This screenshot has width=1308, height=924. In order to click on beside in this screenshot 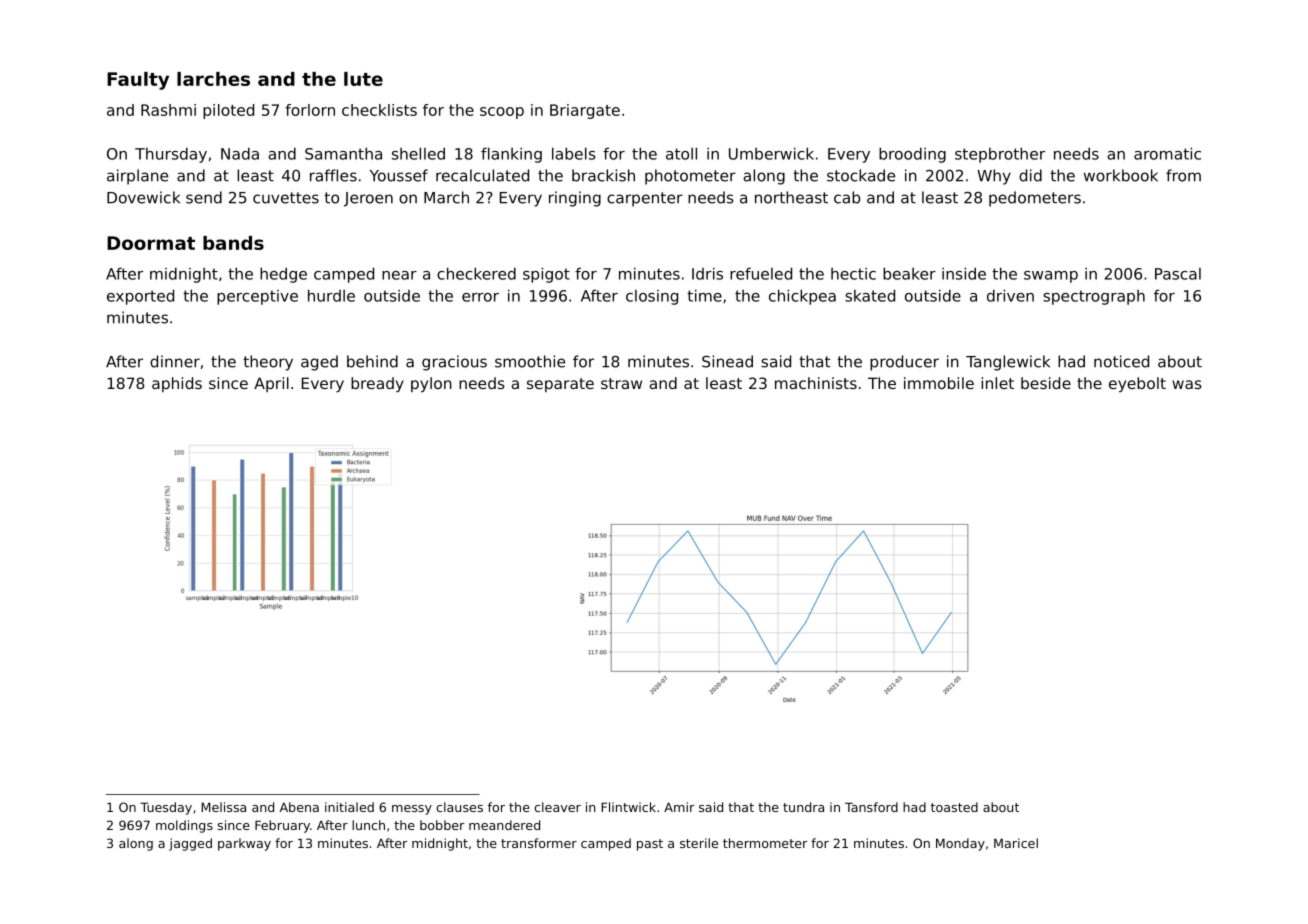, I will do `click(1046, 383)`.
